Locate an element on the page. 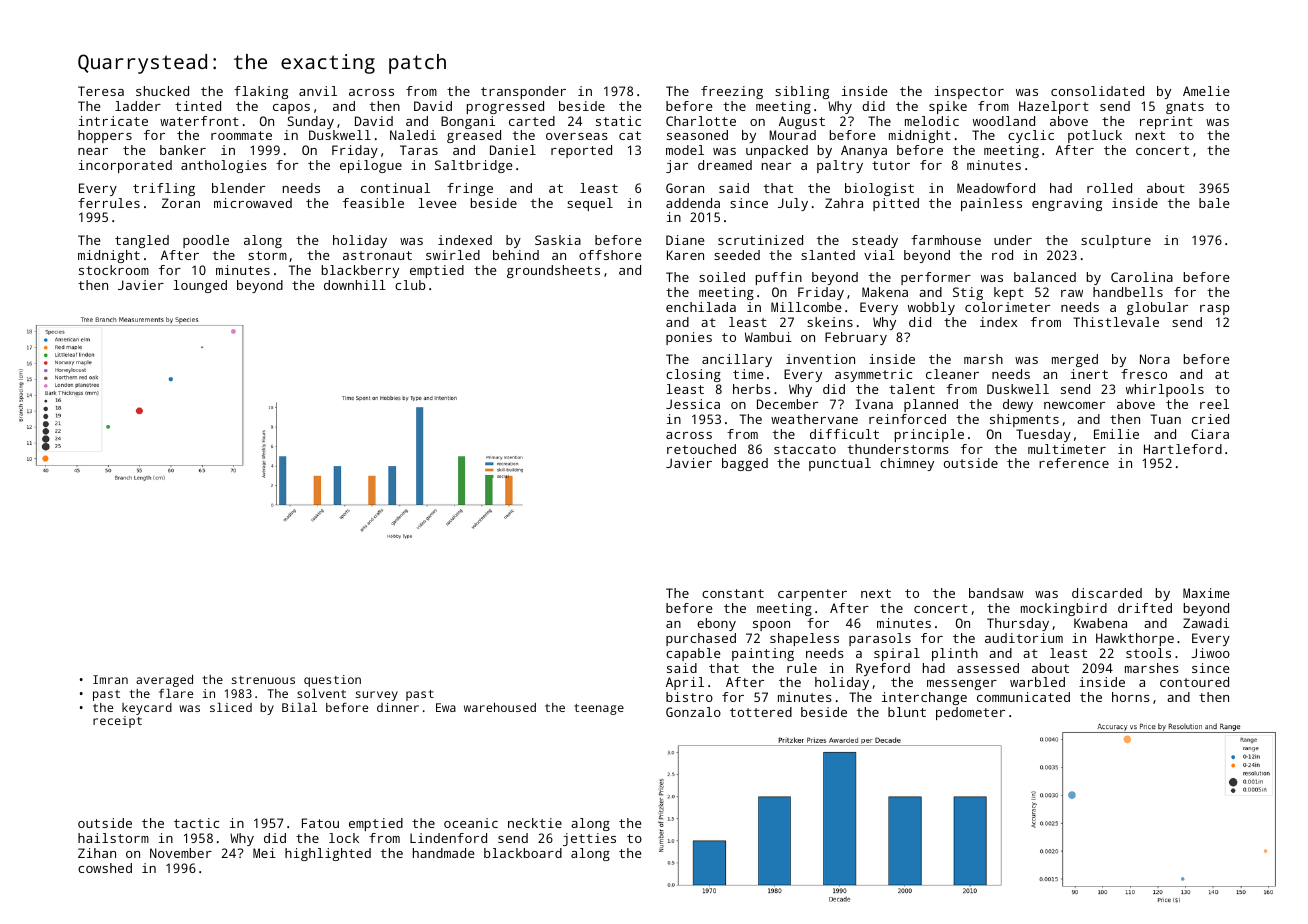 This image has width=1308, height=924. shucked is located at coordinates (162, 91).
